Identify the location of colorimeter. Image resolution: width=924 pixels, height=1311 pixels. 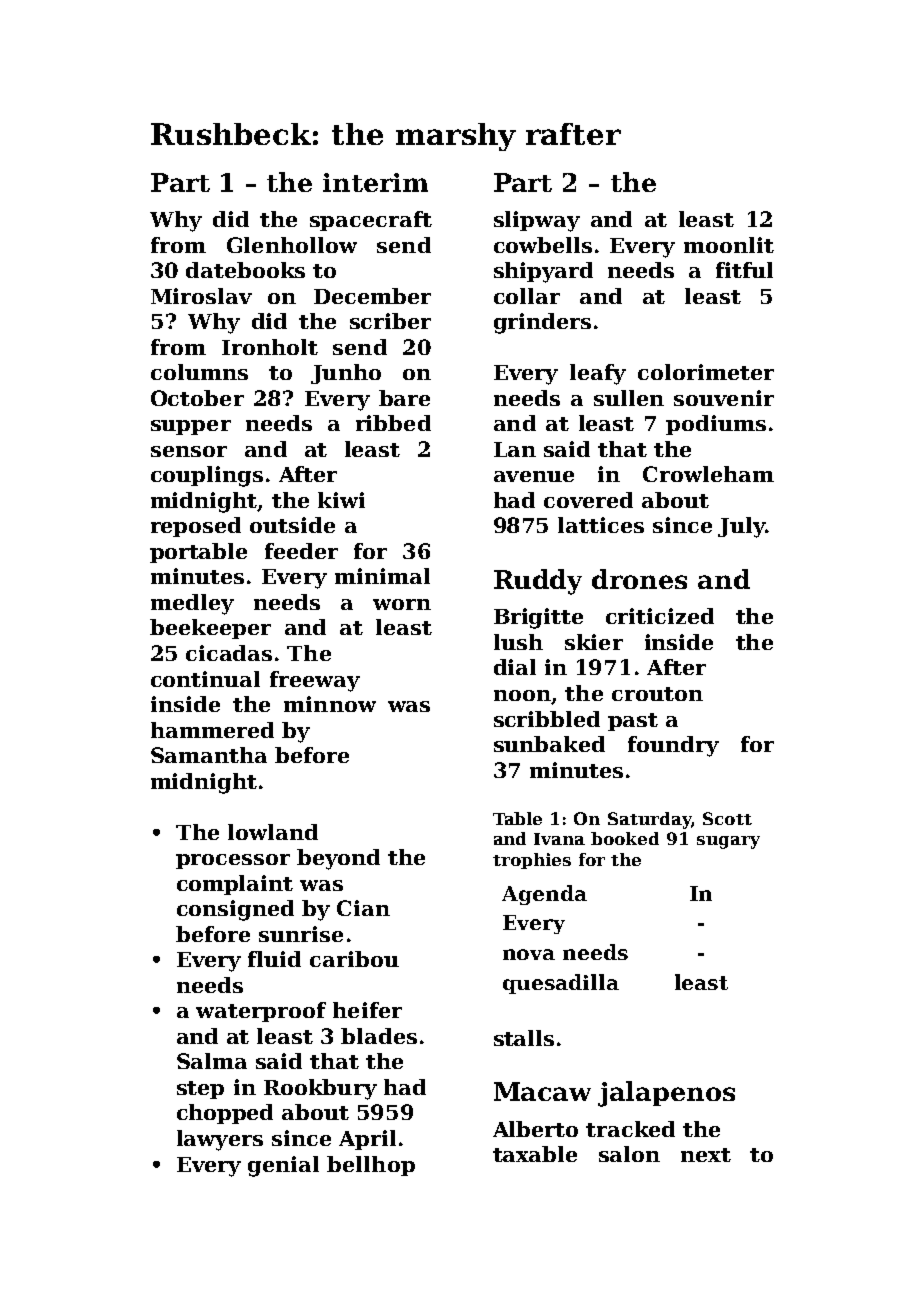
(706, 372).
